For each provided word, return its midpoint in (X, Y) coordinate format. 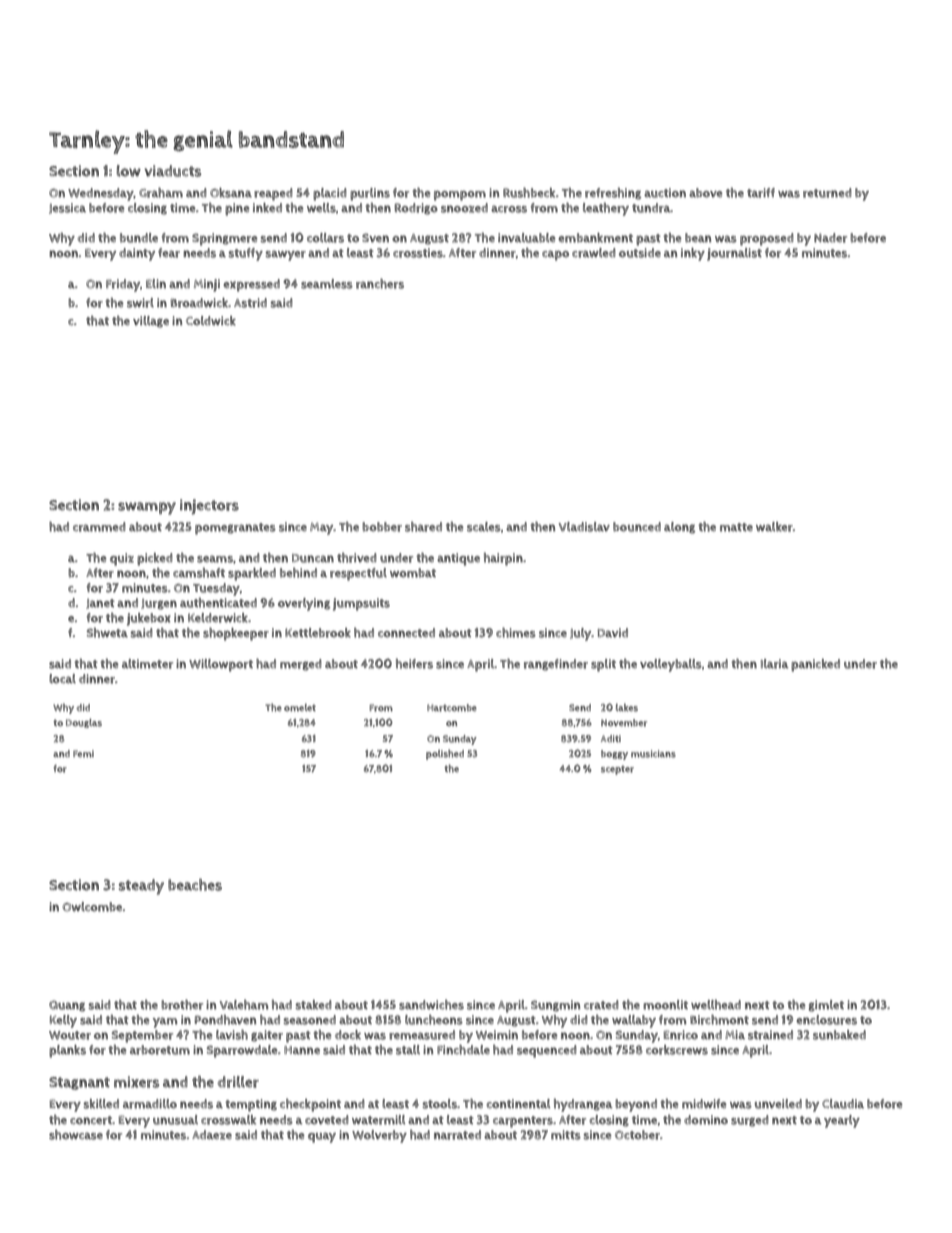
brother (182, 1005)
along (679, 528)
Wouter (70, 1035)
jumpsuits (361, 604)
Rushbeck (529, 193)
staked (313, 1005)
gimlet (826, 1006)
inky (693, 254)
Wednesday (101, 194)
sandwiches (431, 1005)
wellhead (716, 1005)
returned (827, 193)
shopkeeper (236, 634)
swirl (140, 303)
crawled (593, 253)
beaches (195, 885)
